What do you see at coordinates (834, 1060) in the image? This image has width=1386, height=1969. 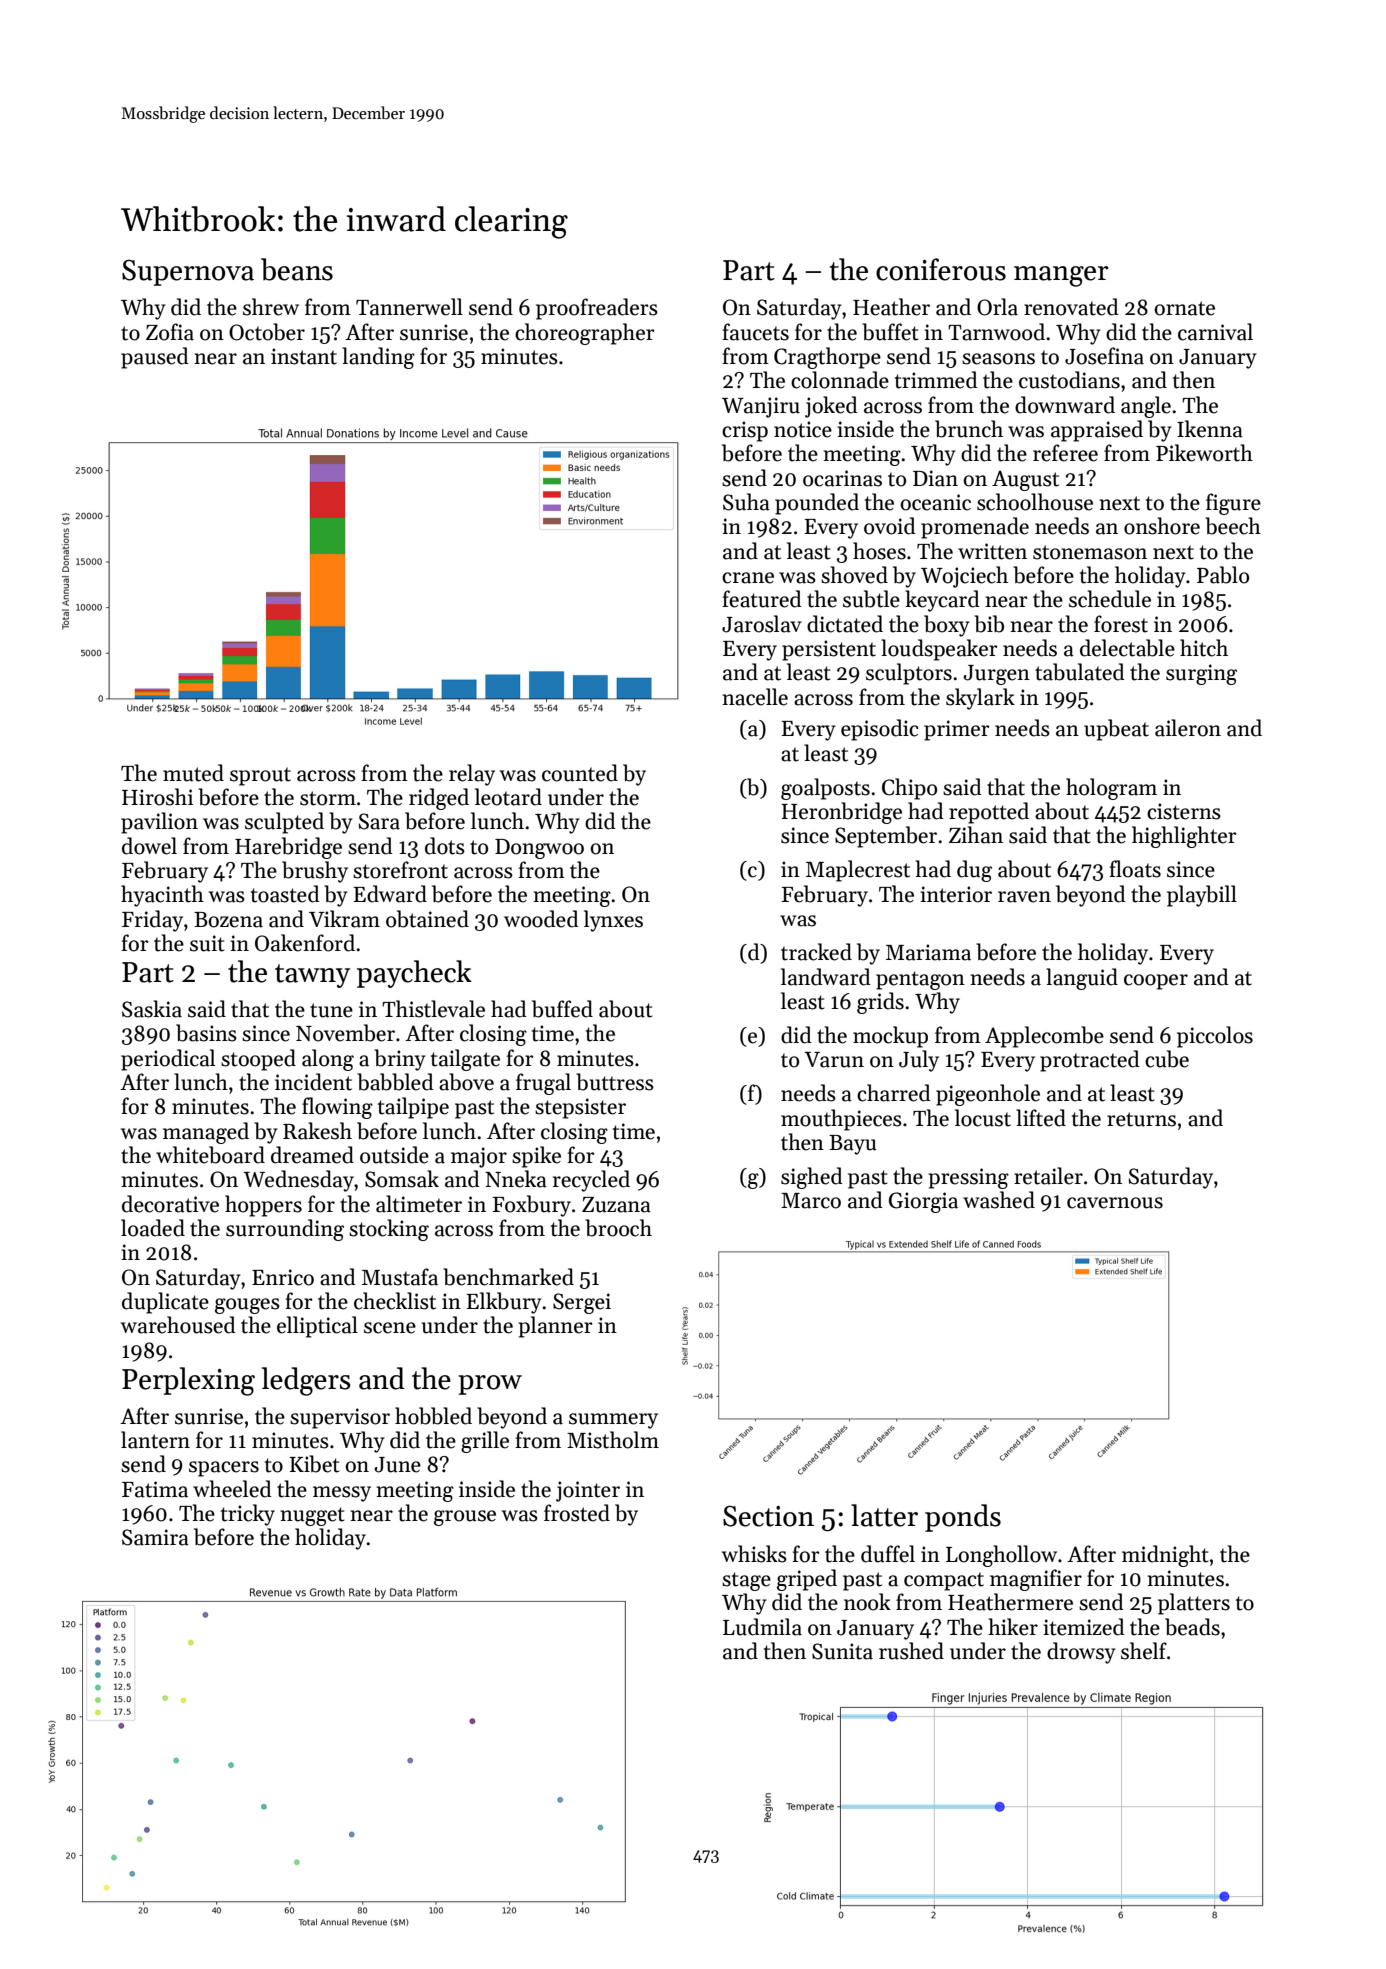 I see `Varun` at bounding box center [834, 1060].
